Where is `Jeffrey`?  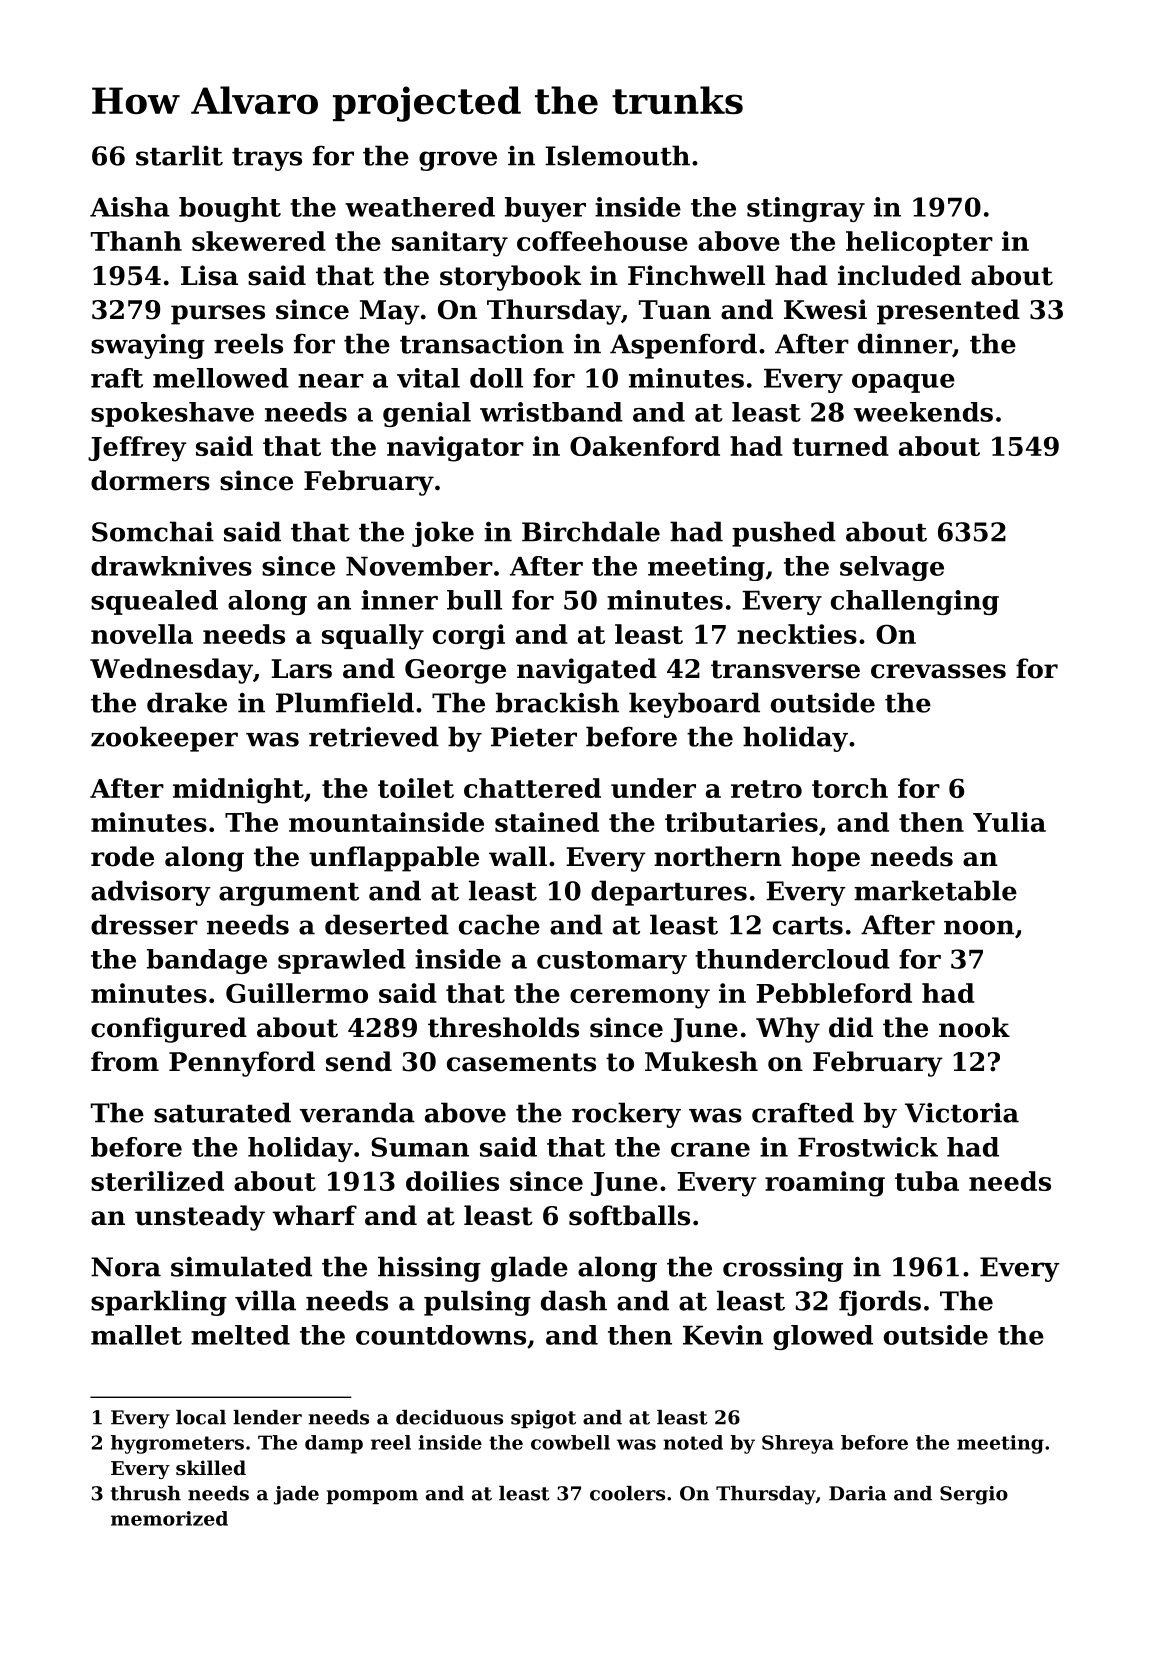 Jeffrey is located at coordinates (137, 449).
